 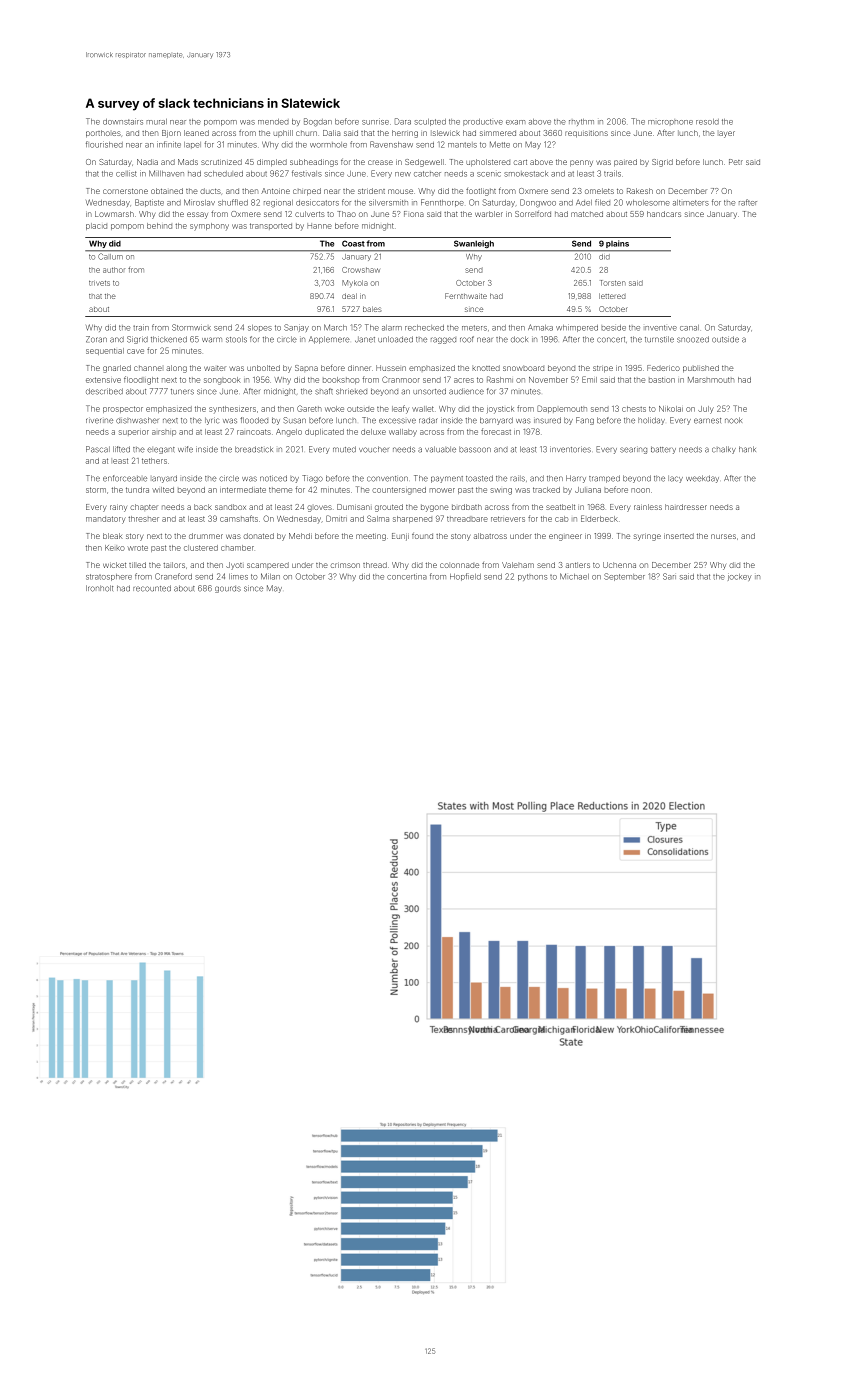 What do you see at coordinates (562, 409) in the screenshot?
I see `Dapplemouth` at bounding box center [562, 409].
